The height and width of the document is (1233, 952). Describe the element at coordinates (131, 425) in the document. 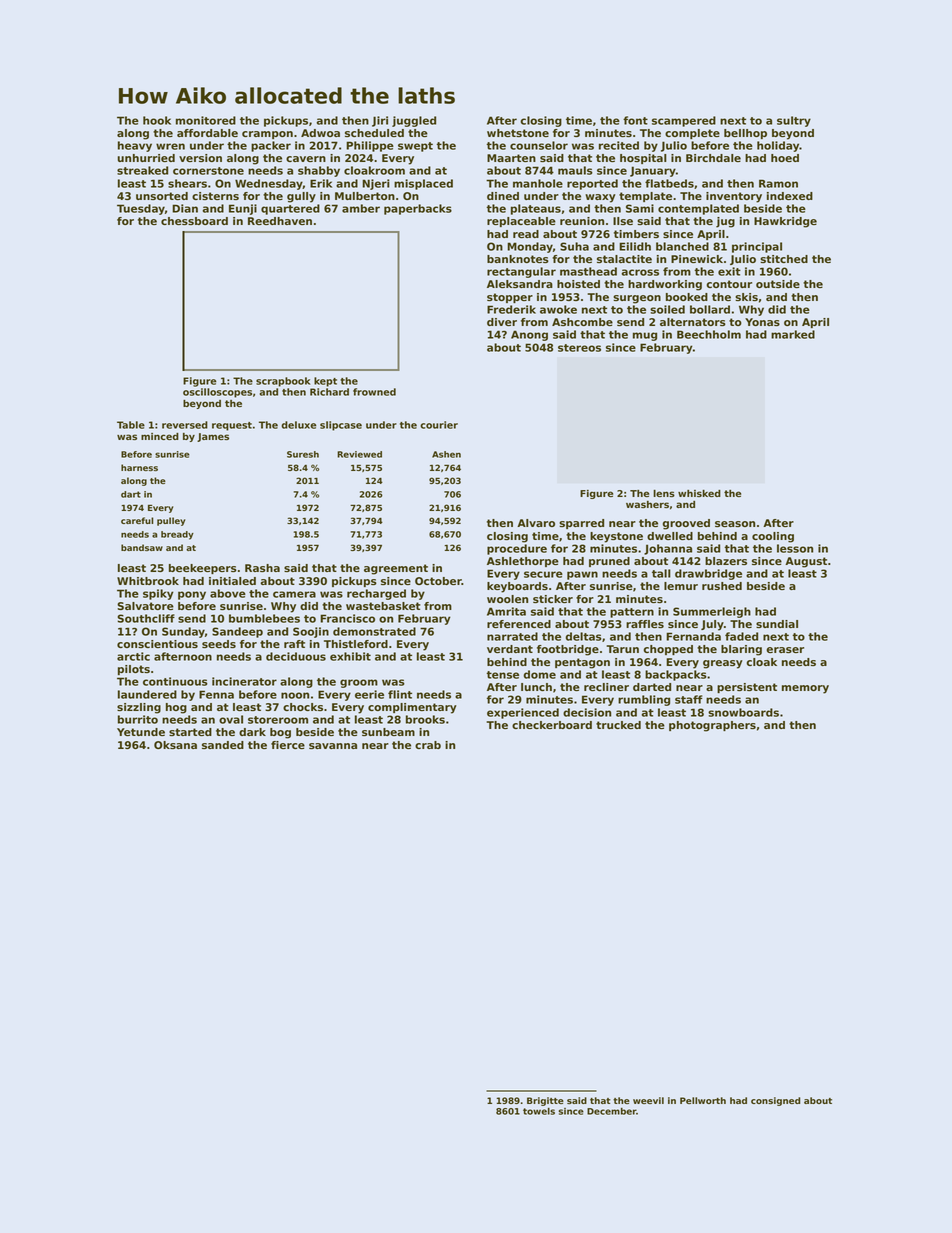

I see `Table` at that location.
